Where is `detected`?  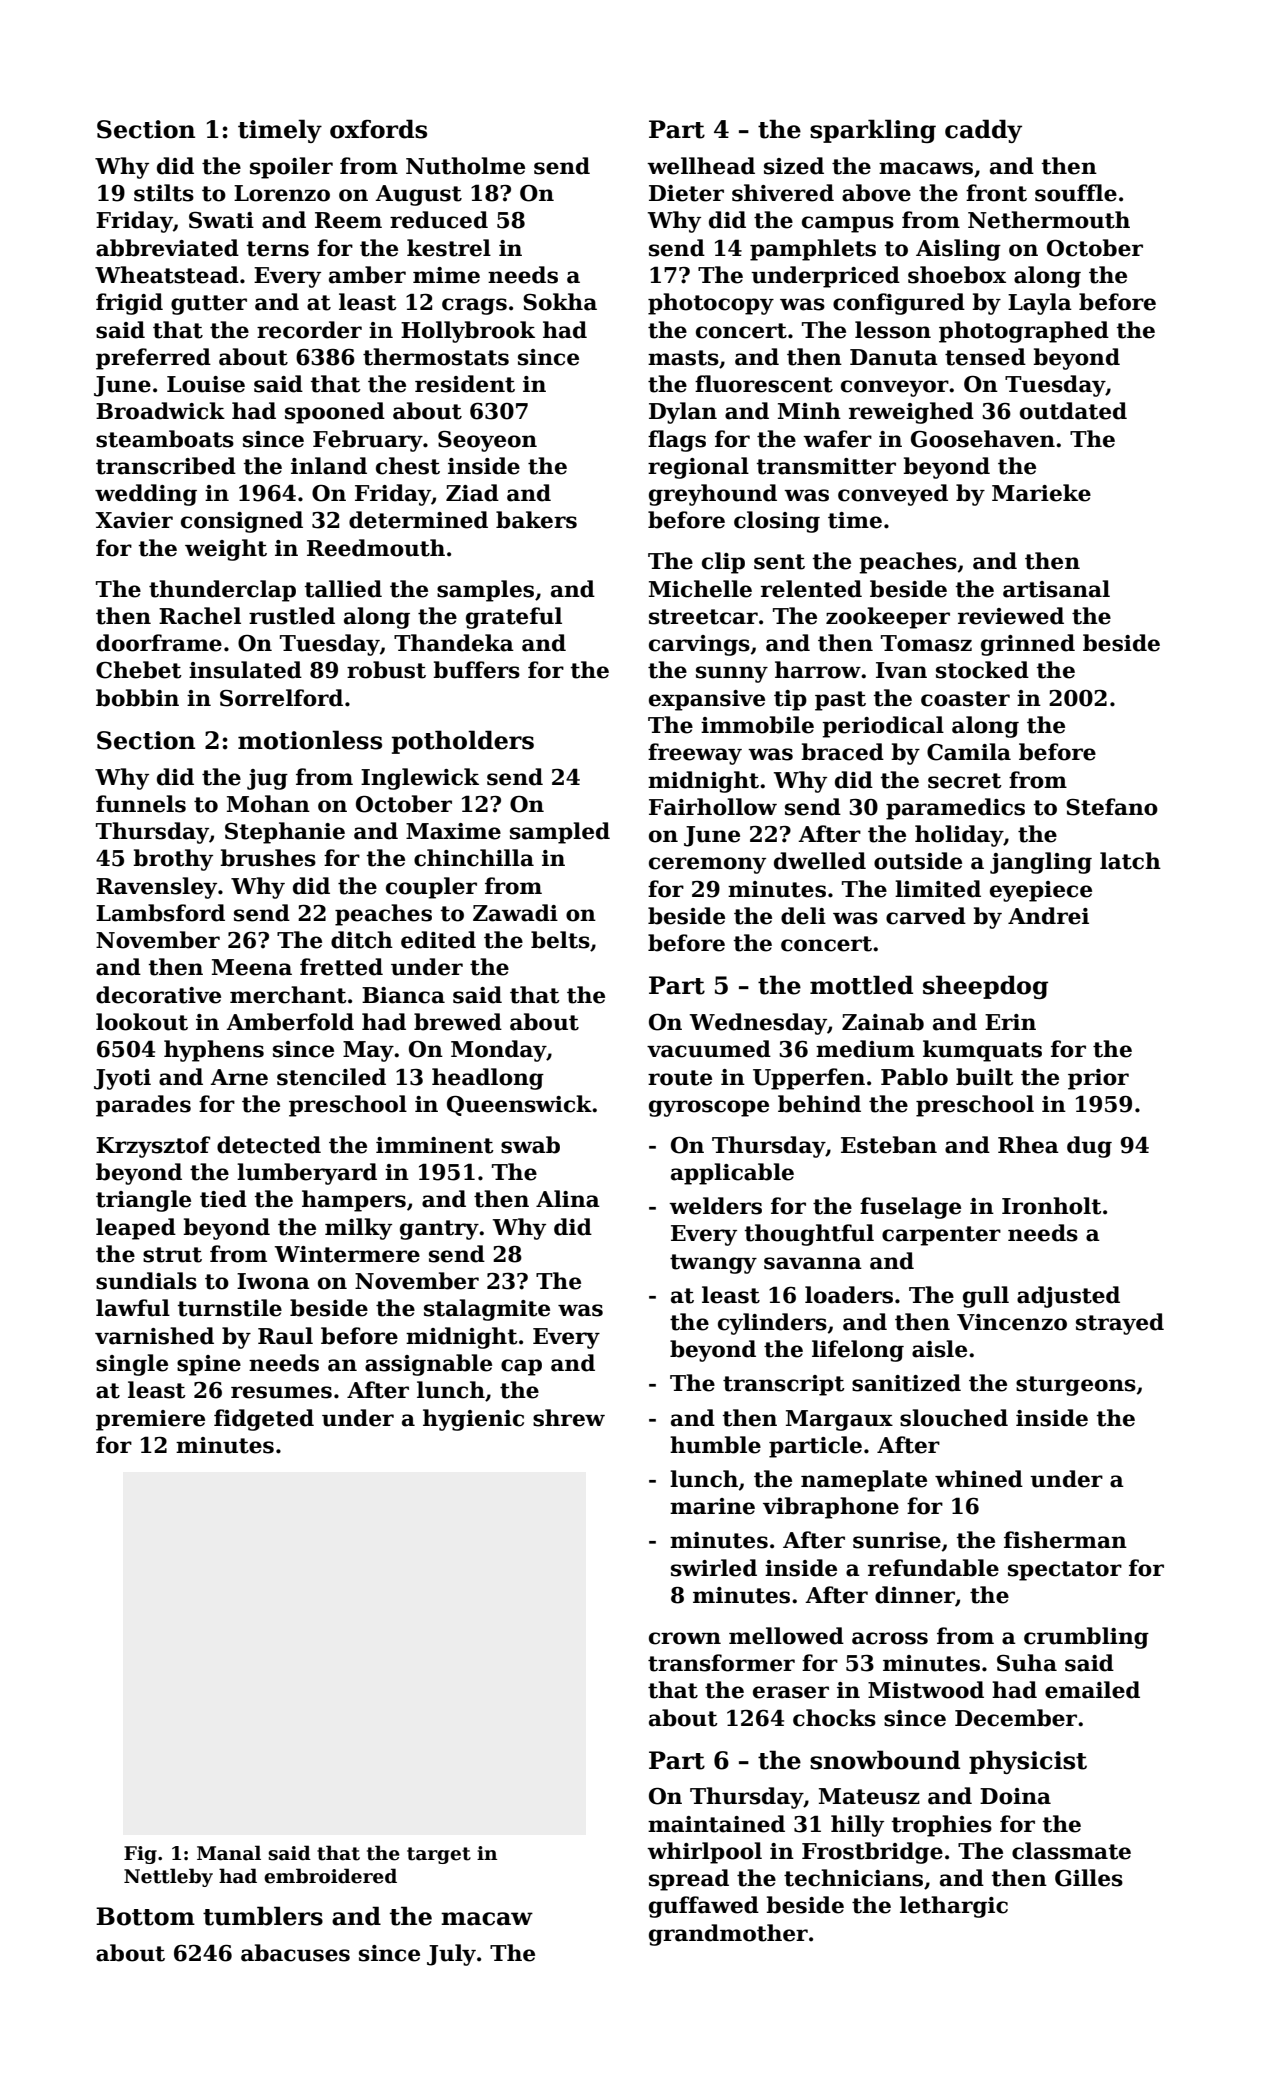 detected is located at coordinates (269, 1145).
